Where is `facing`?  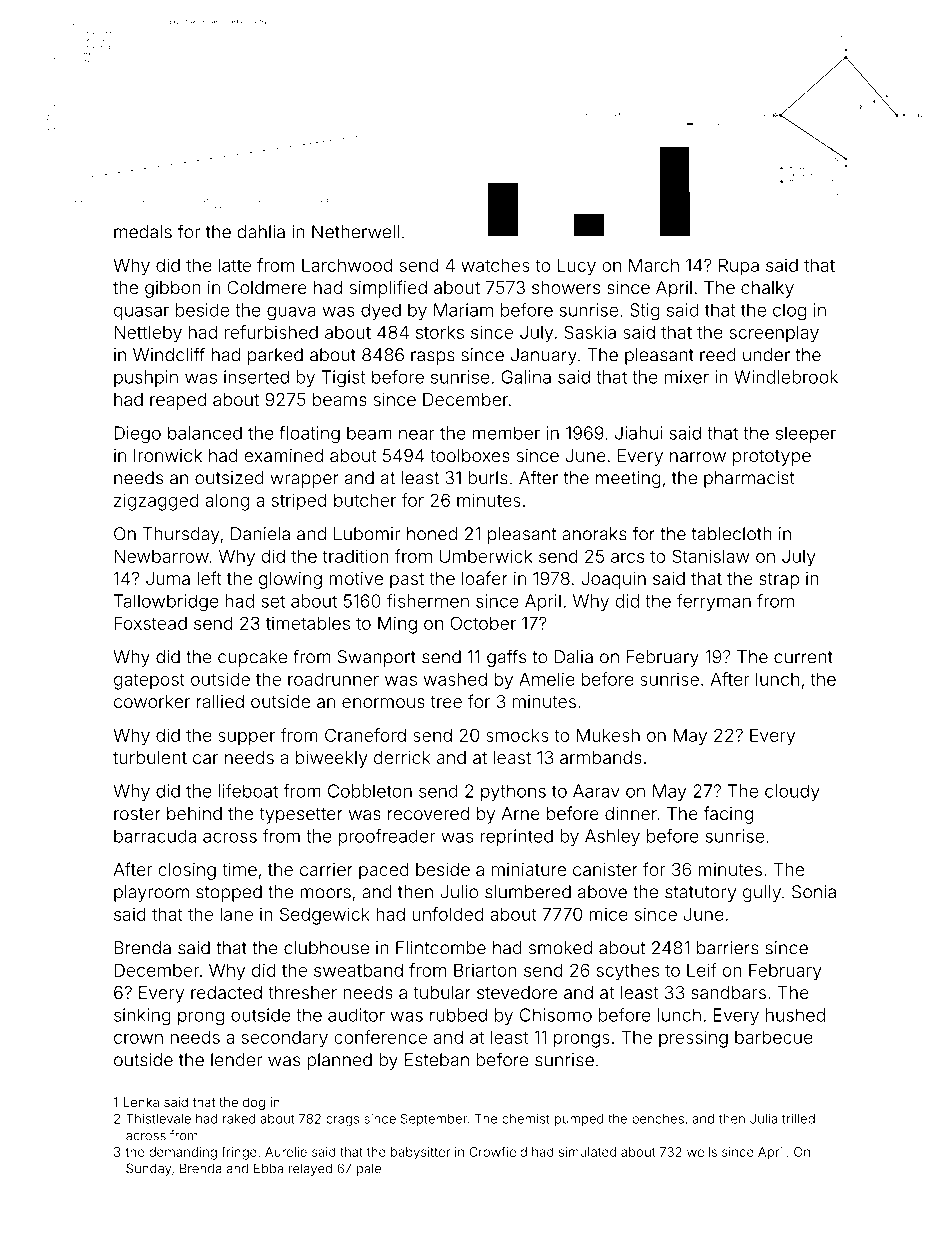 facing is located at coordinates (728, 815).
